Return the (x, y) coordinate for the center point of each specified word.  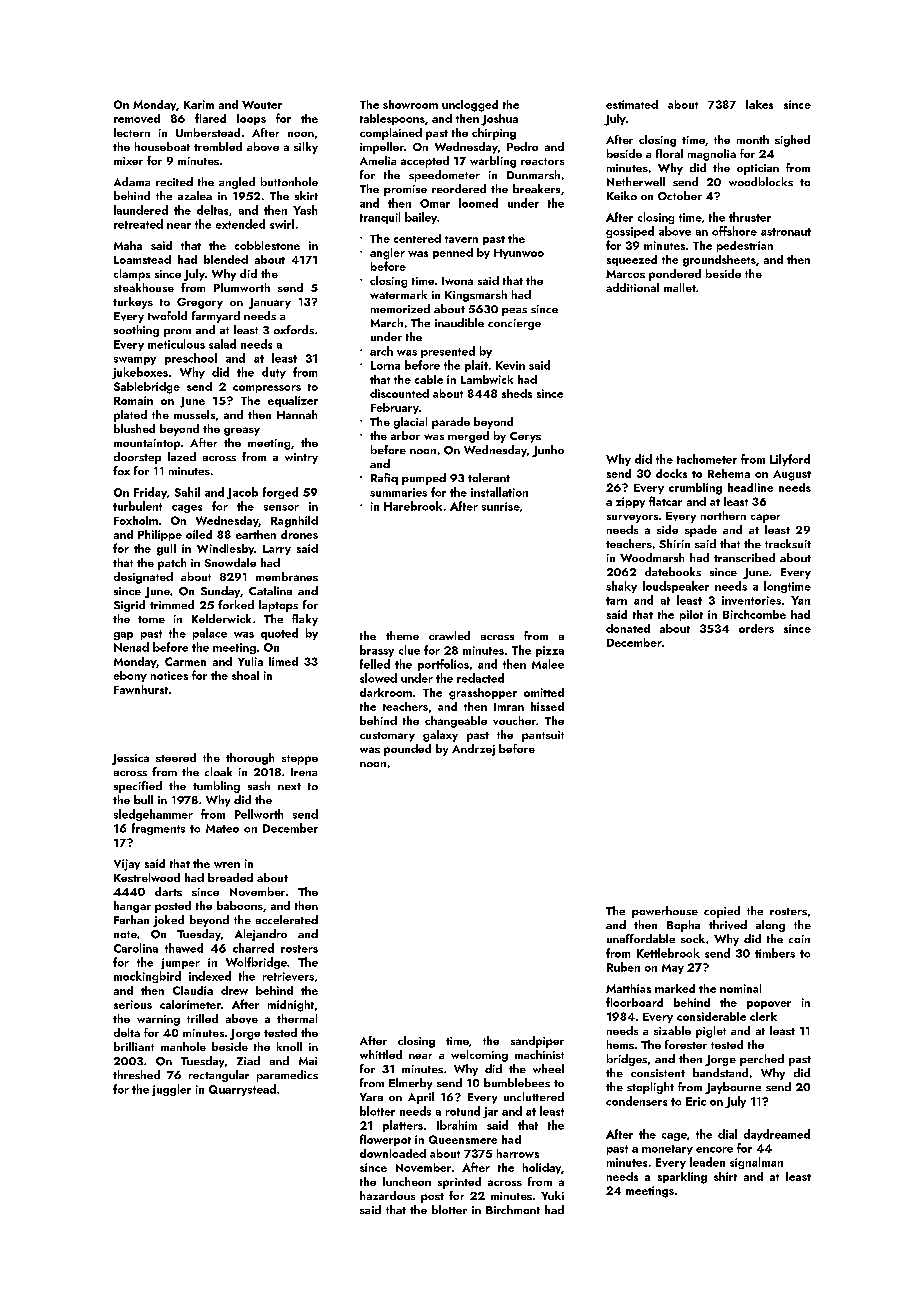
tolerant (489, 477)
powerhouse (665, 912)
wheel (548, 1068)
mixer (128, 161)
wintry (301, 458)
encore (714, 1150)
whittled (381, 1054)
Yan (800, 600)
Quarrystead (242, 1090)
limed (283, 661)
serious (133, 1004)
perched (762, 1060)
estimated (632, 104)
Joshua (499, 120)
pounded (407, 750)
